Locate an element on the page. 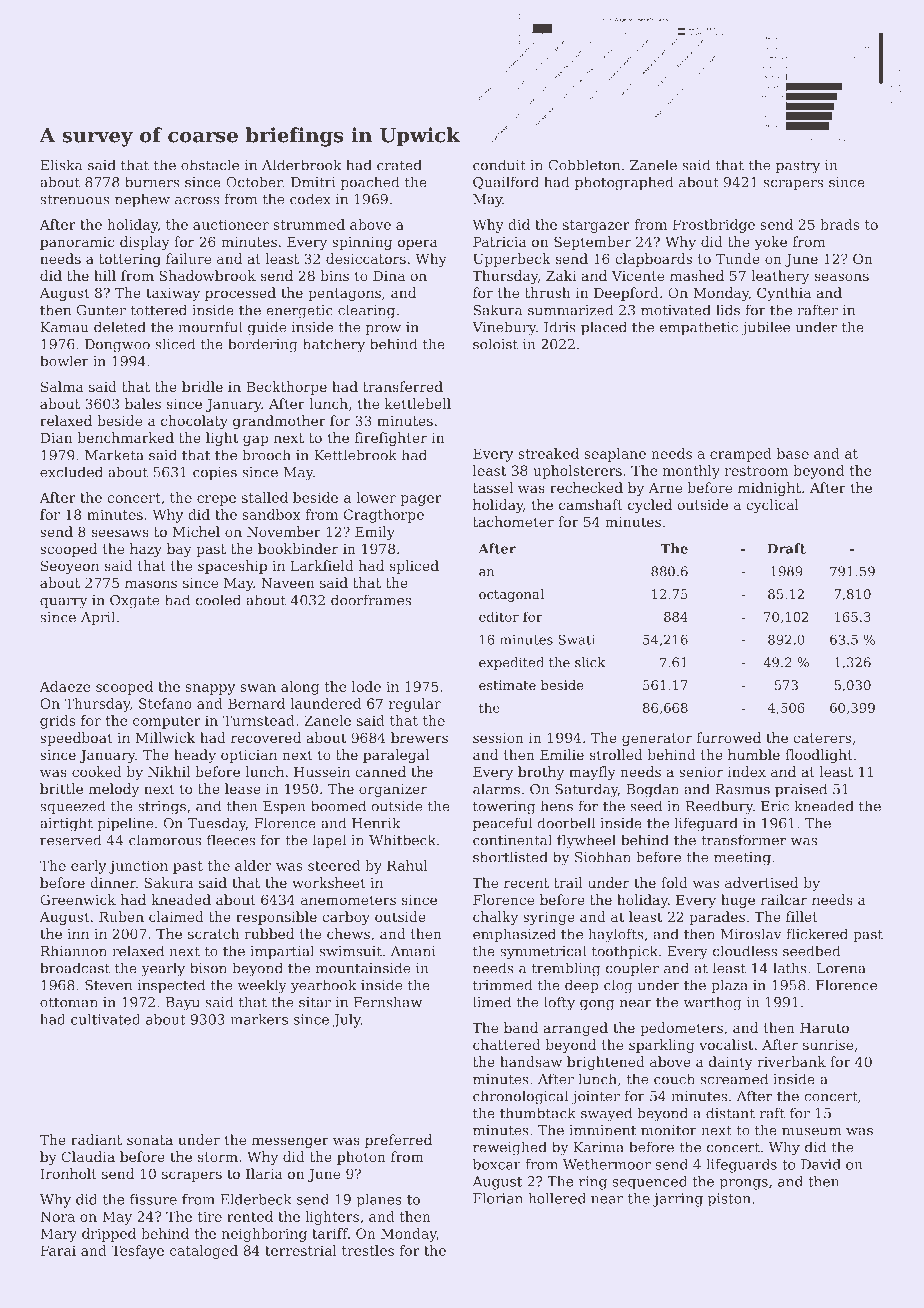 The width and height of the image is (924, 1308). junction is located at coordinates (138, 867).
